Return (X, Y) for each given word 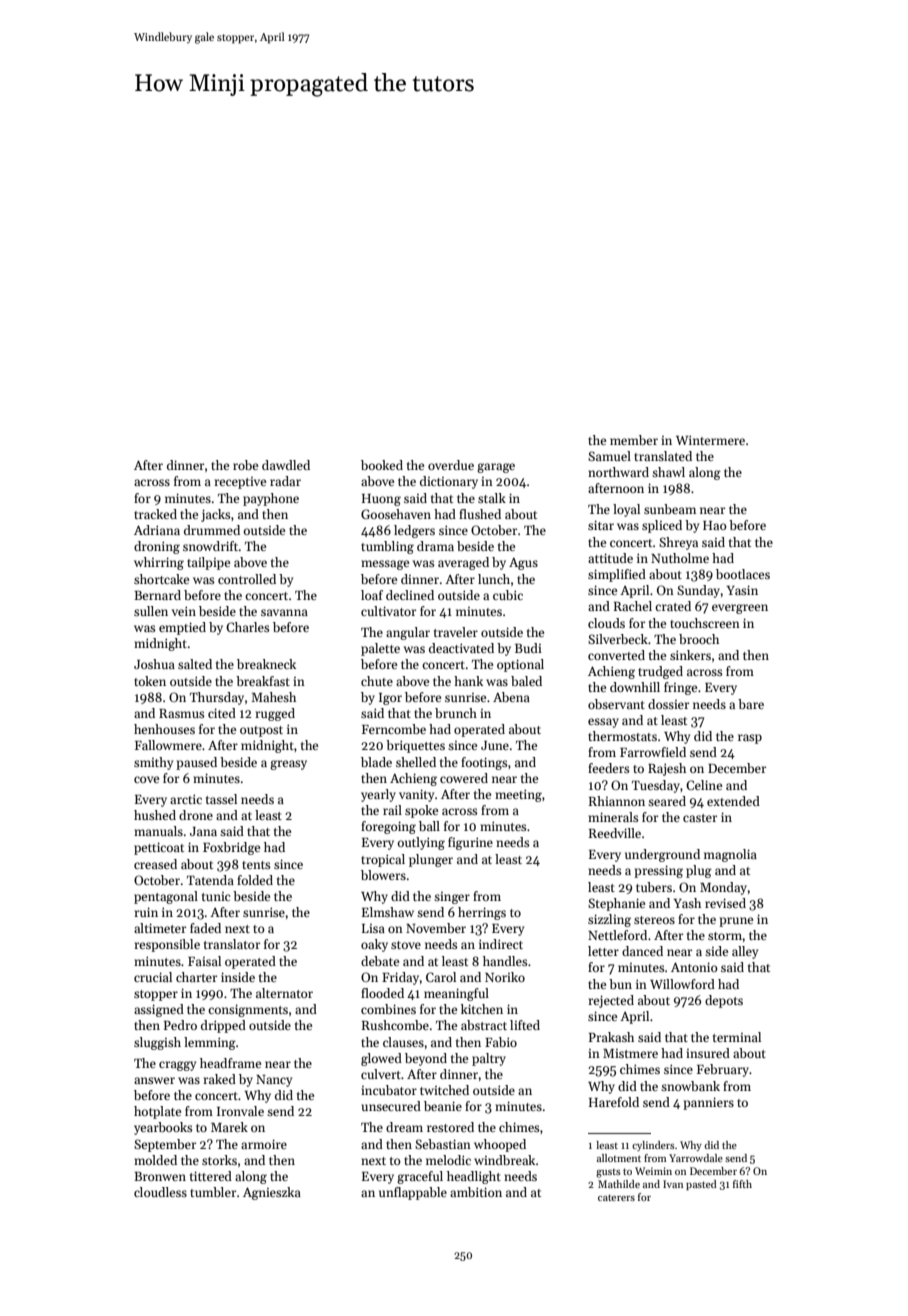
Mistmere (630, 1053)
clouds (606, 623)
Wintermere (710, 440)
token (150, 681)
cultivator (388, 611)
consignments (248, 1010)
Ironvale (240, 1111)
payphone (271, 499)
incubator (389, 1090)
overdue (451, 465)
